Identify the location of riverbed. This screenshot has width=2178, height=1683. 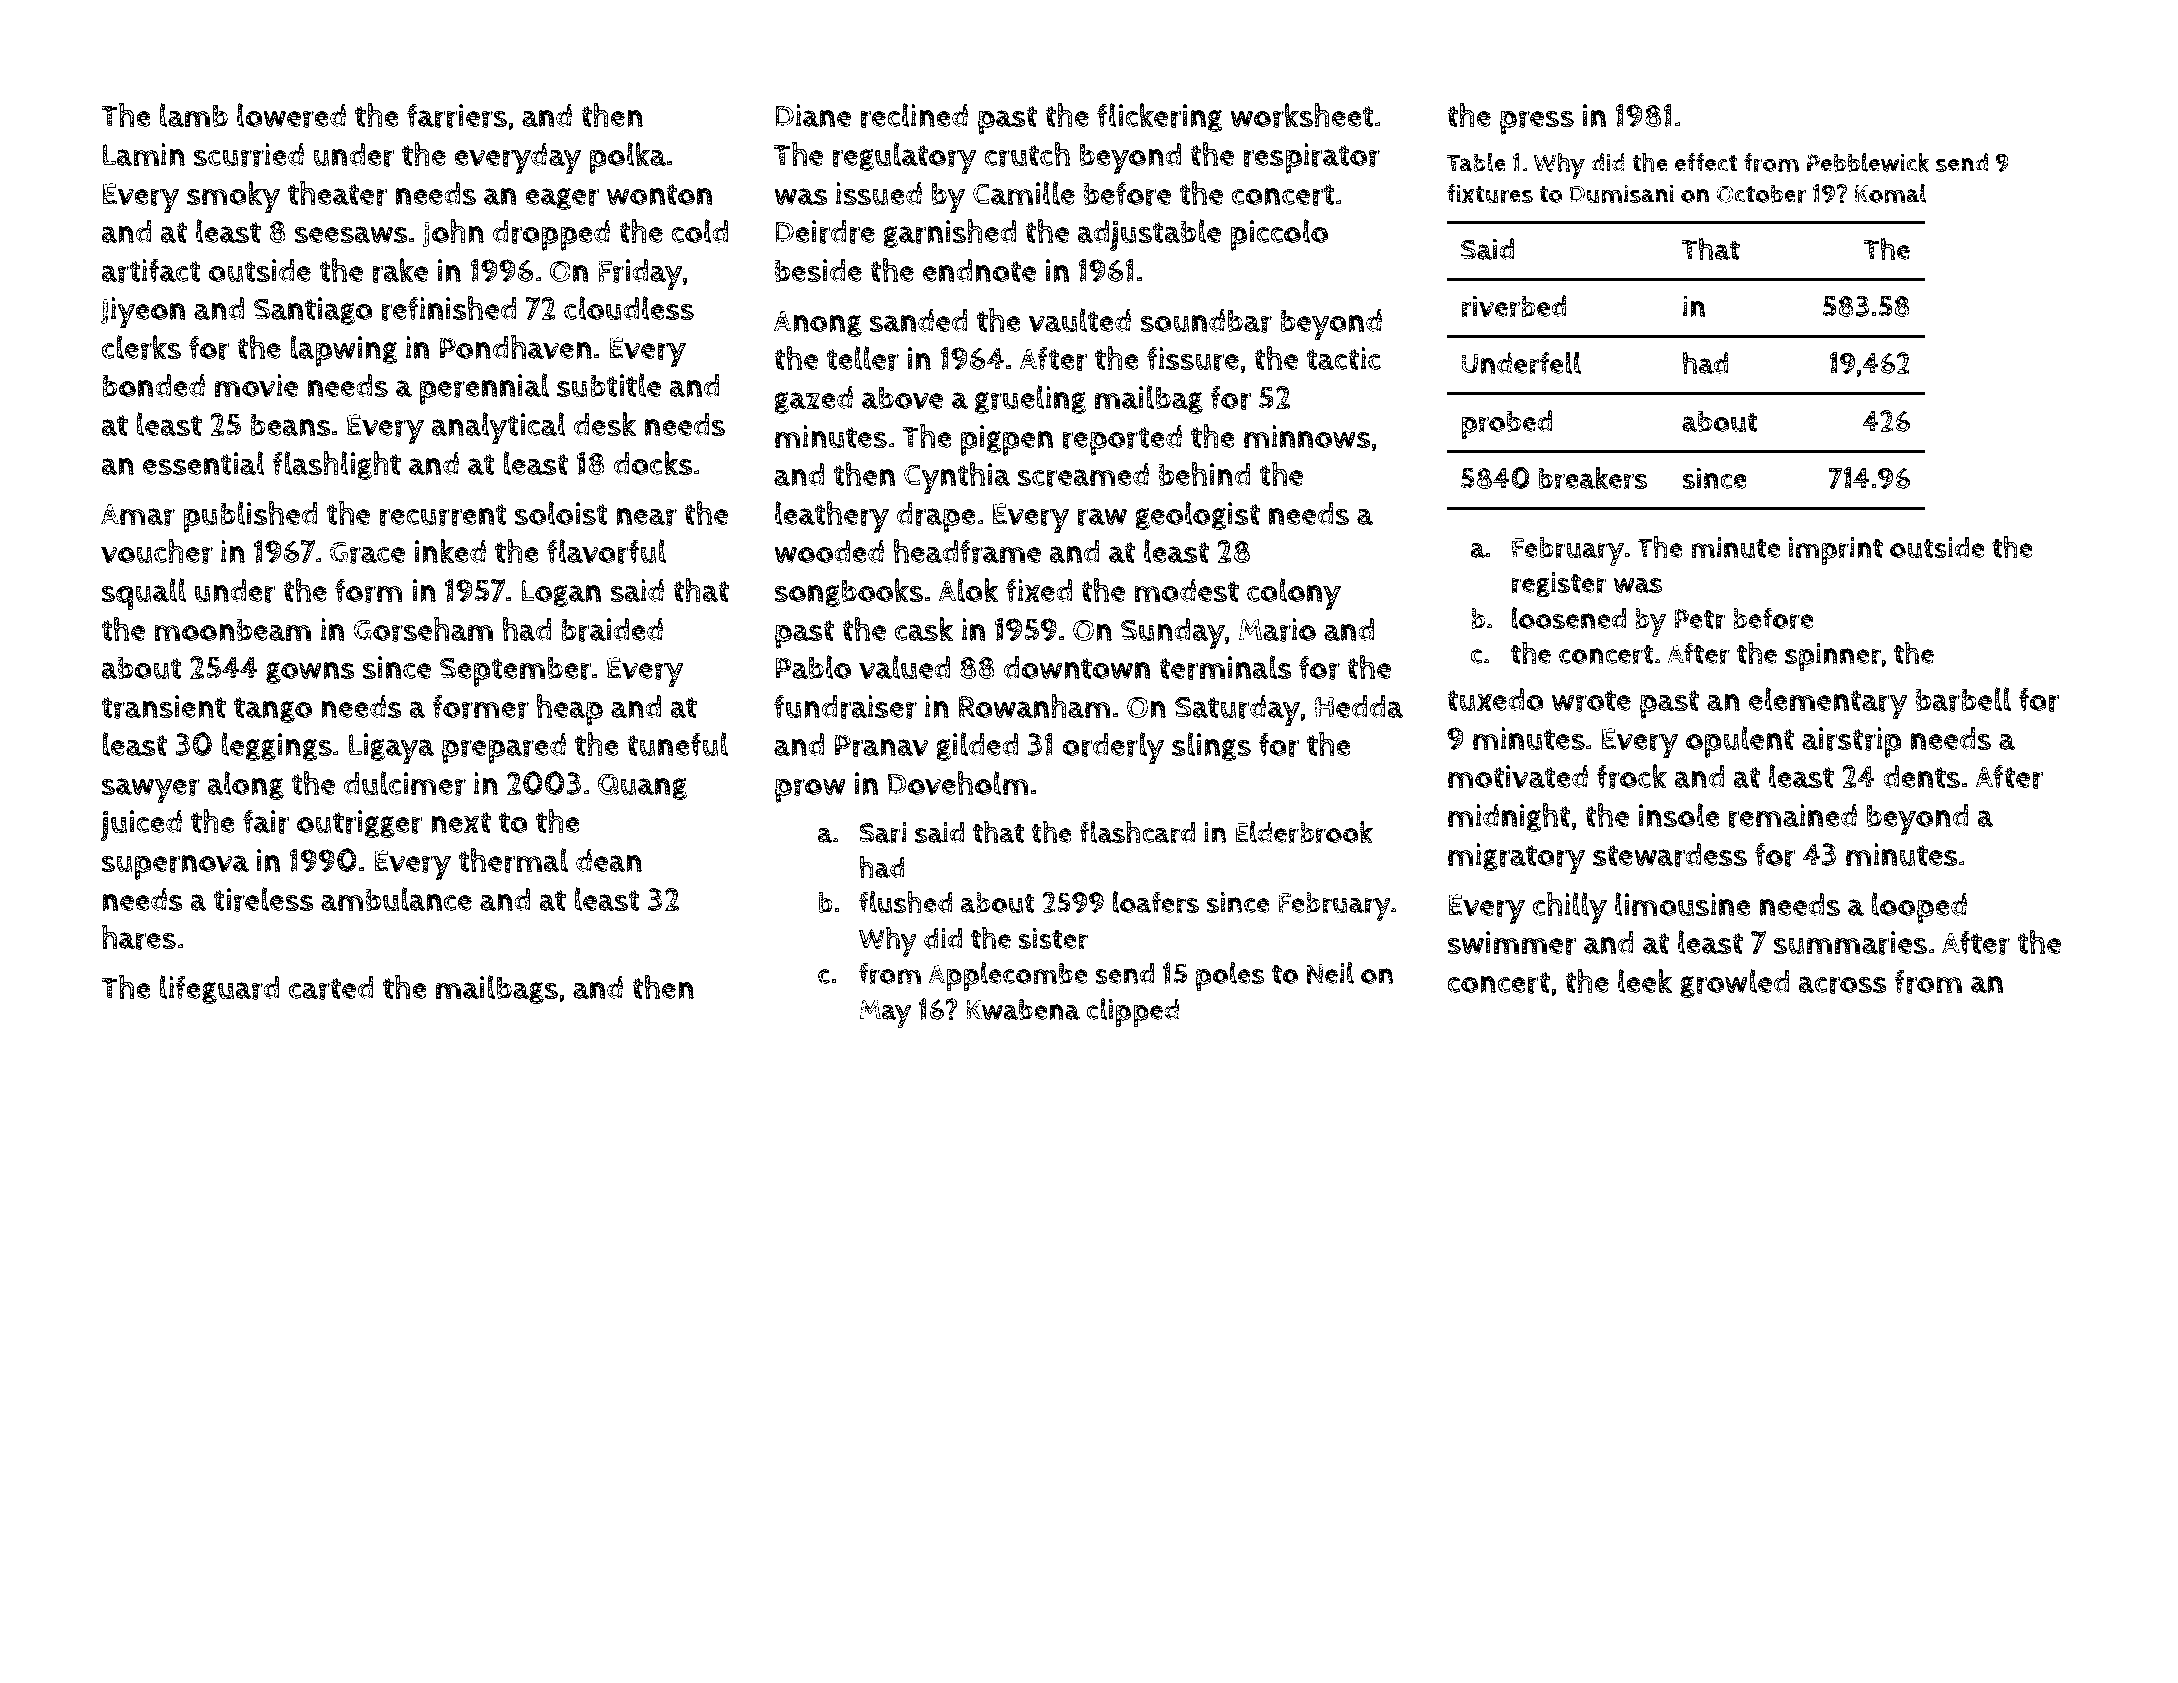
(1514, 306).
